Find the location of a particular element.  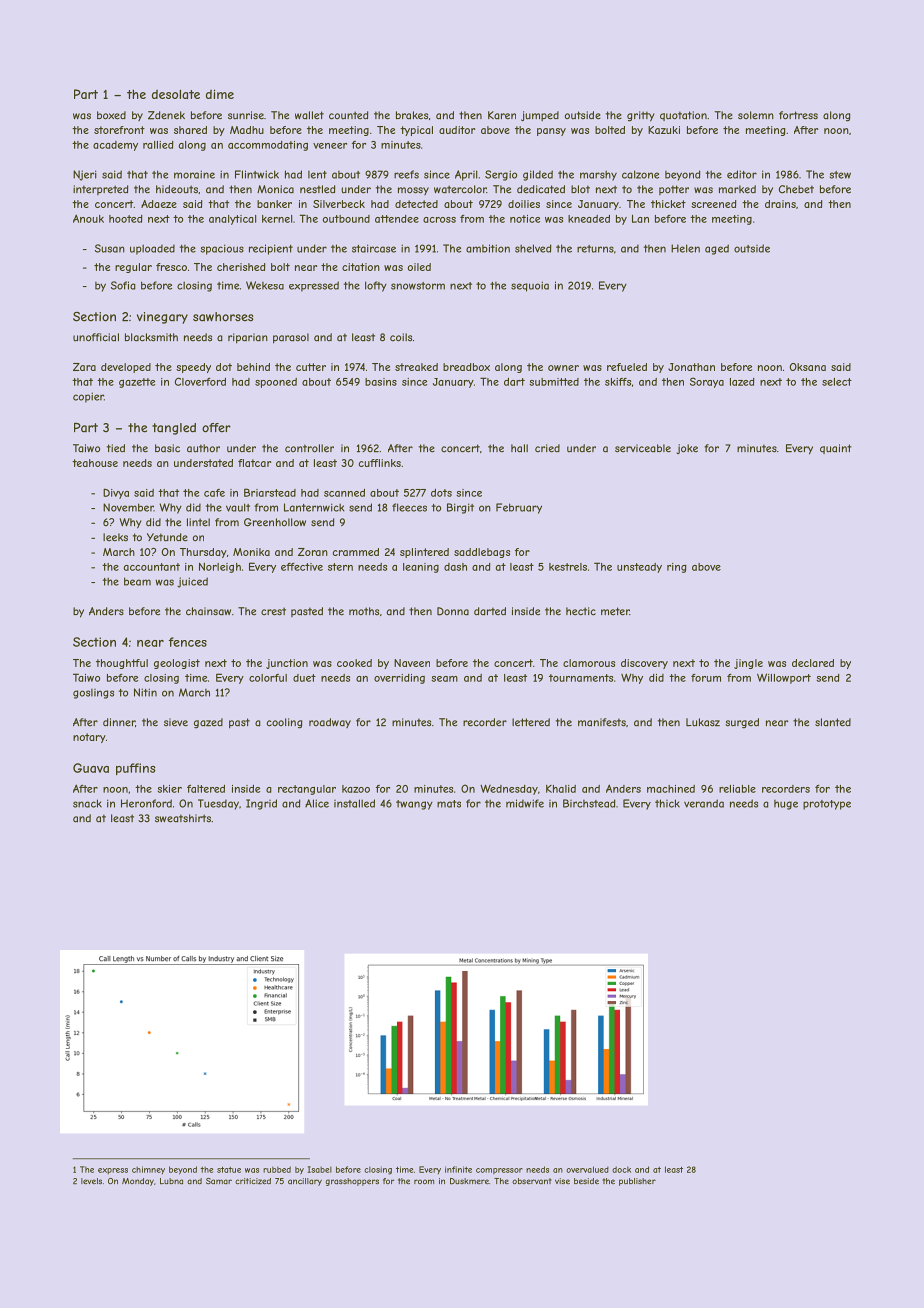

Njeri is located at coordinates (85, 175).
